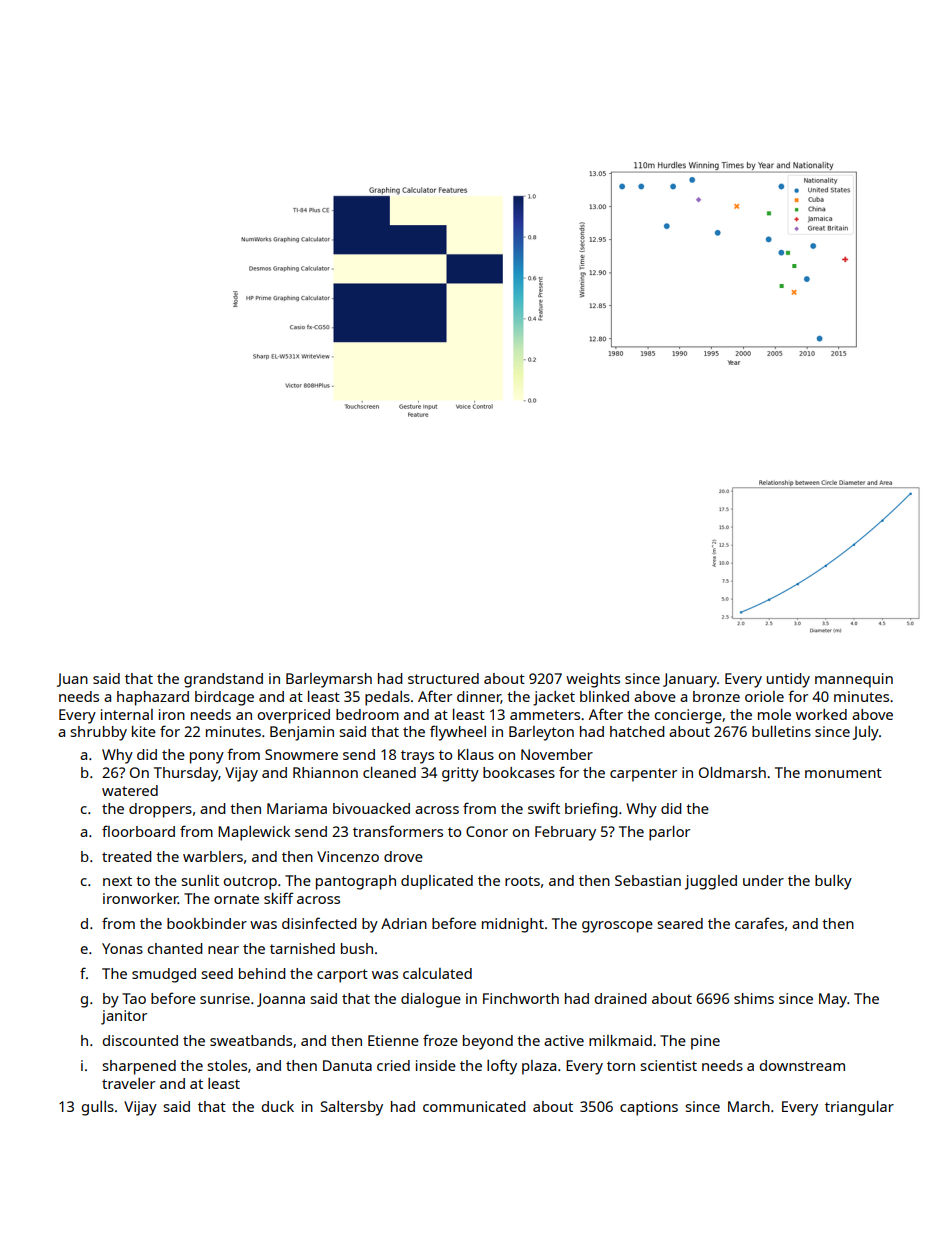  What do you see at coordinates (763, 880) in the page?
I see `under` at bounding box center [763, 880].
